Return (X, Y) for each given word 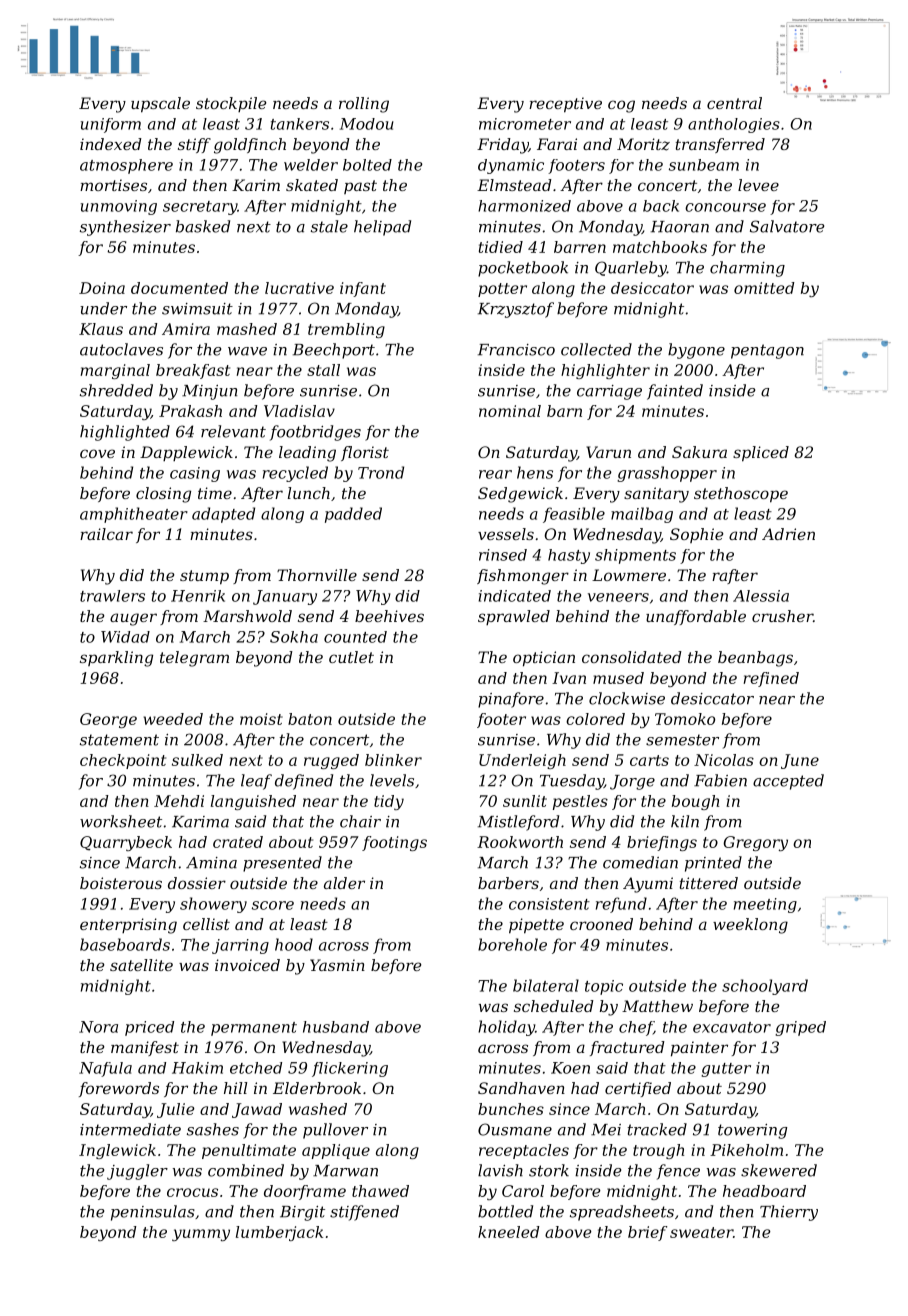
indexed (111, 144)
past (360, 187)
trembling (346, 330)
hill (235, 1088)
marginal (115, 371)
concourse (725, 207)
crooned (601, 924)
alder (344, 883)
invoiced (247, 965)
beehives (389, 616)
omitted (764, 288)
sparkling (116, 659)
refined (771, 679)
